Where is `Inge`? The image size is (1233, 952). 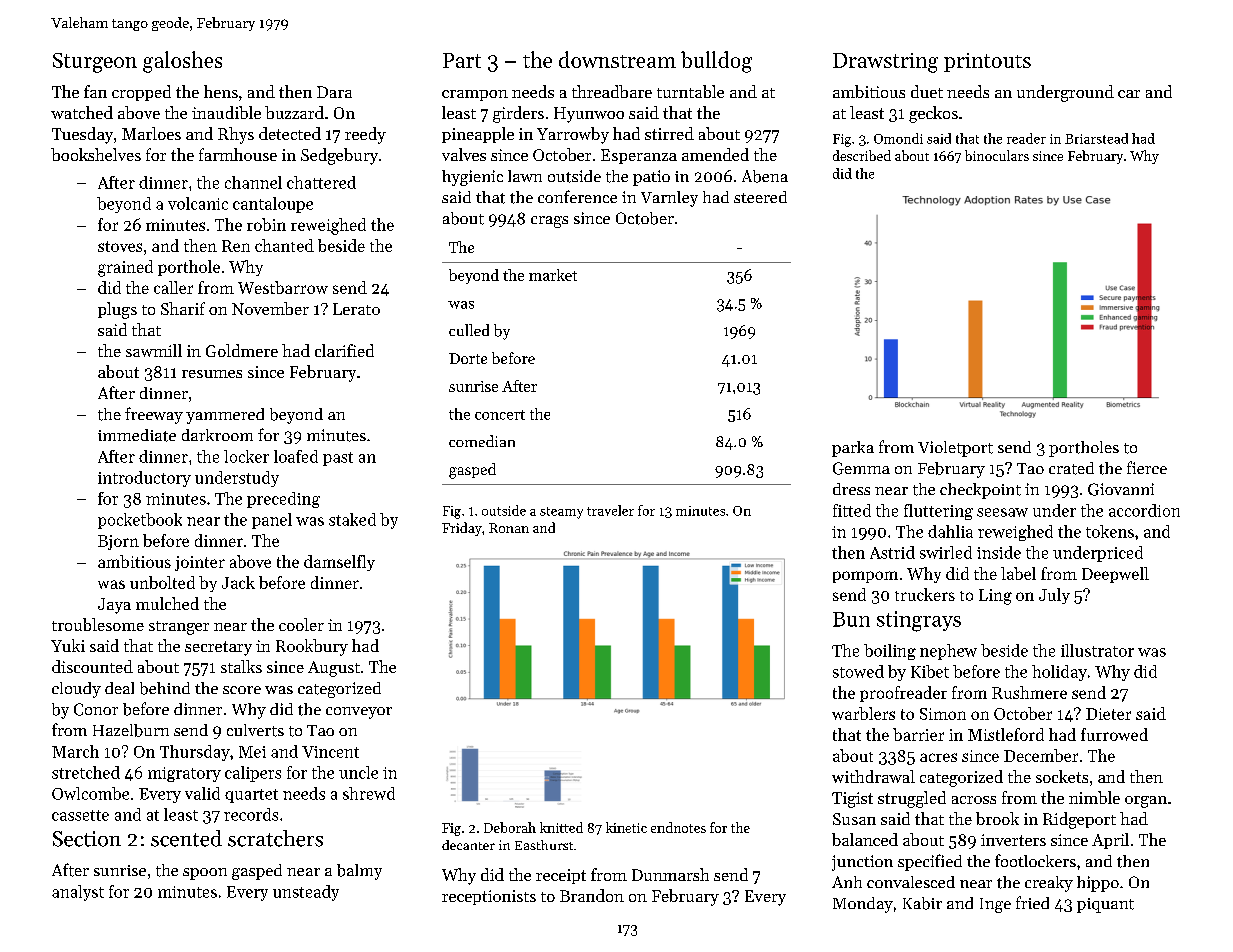 Inge is located at coordinates (995, 905).
